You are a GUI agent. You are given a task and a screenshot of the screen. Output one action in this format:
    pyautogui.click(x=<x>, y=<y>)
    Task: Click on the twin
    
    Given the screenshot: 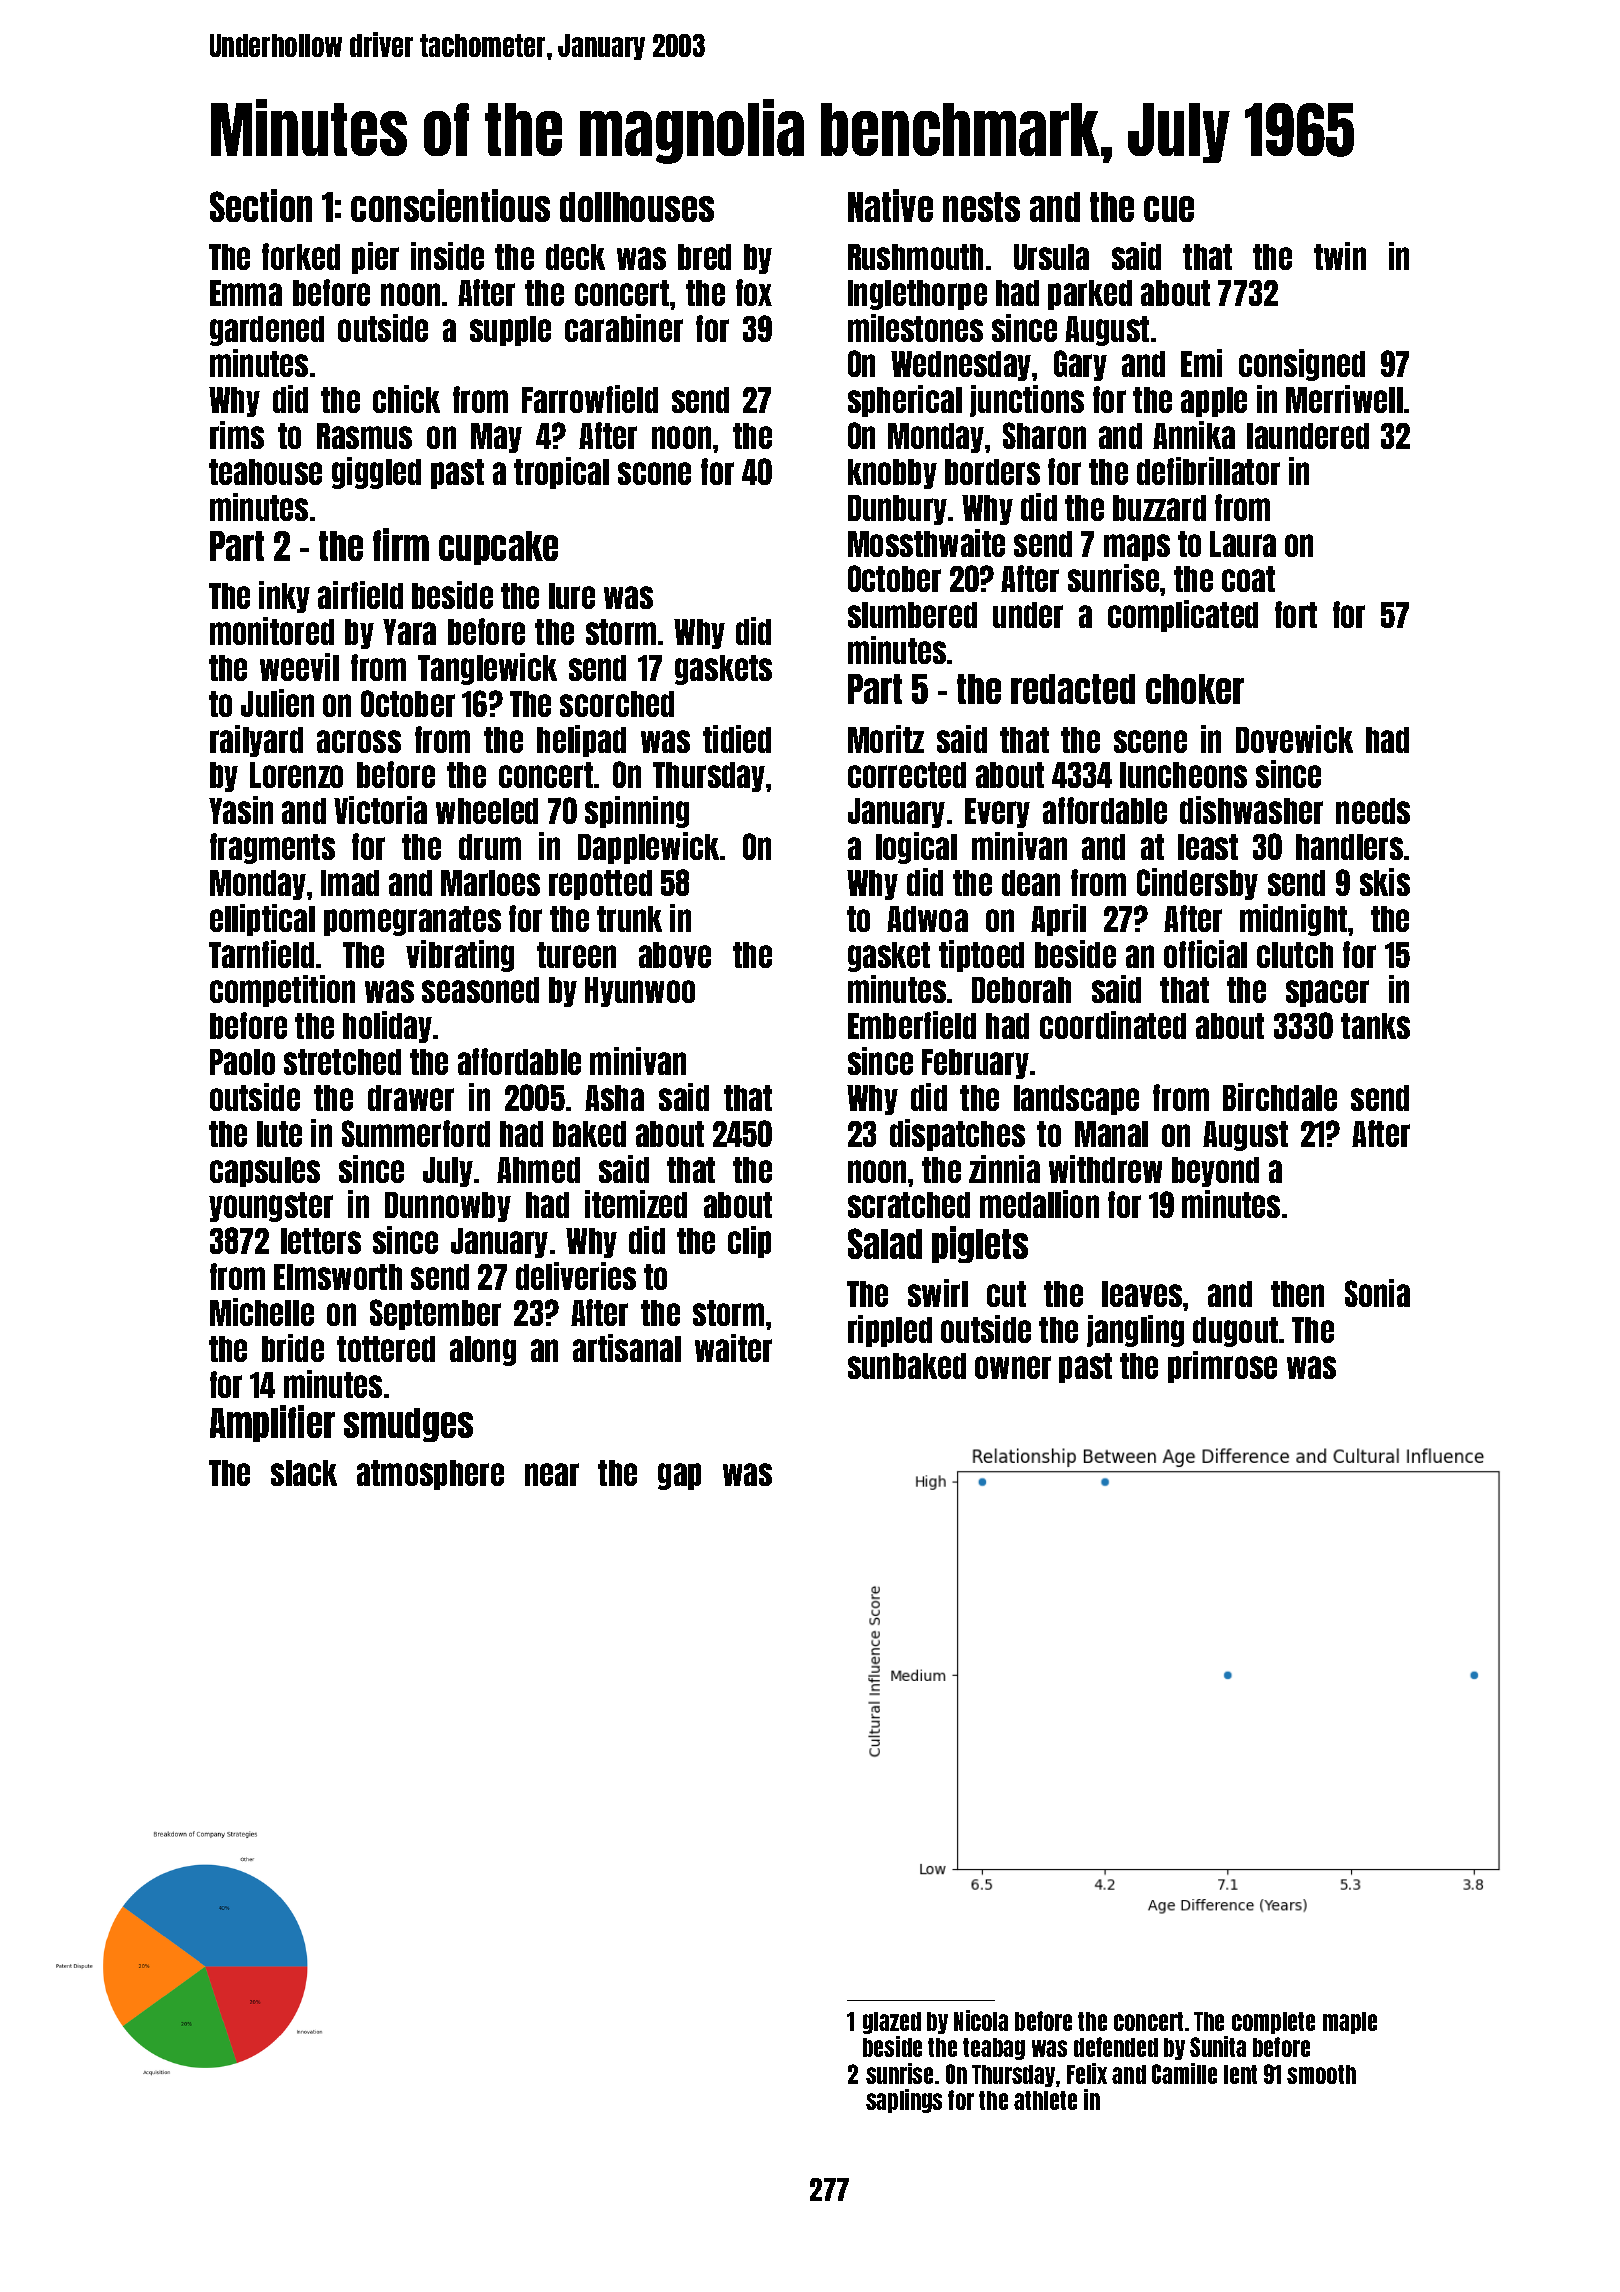 What is the action you would take?
    pyautogui.click(x=1340, y=256)
